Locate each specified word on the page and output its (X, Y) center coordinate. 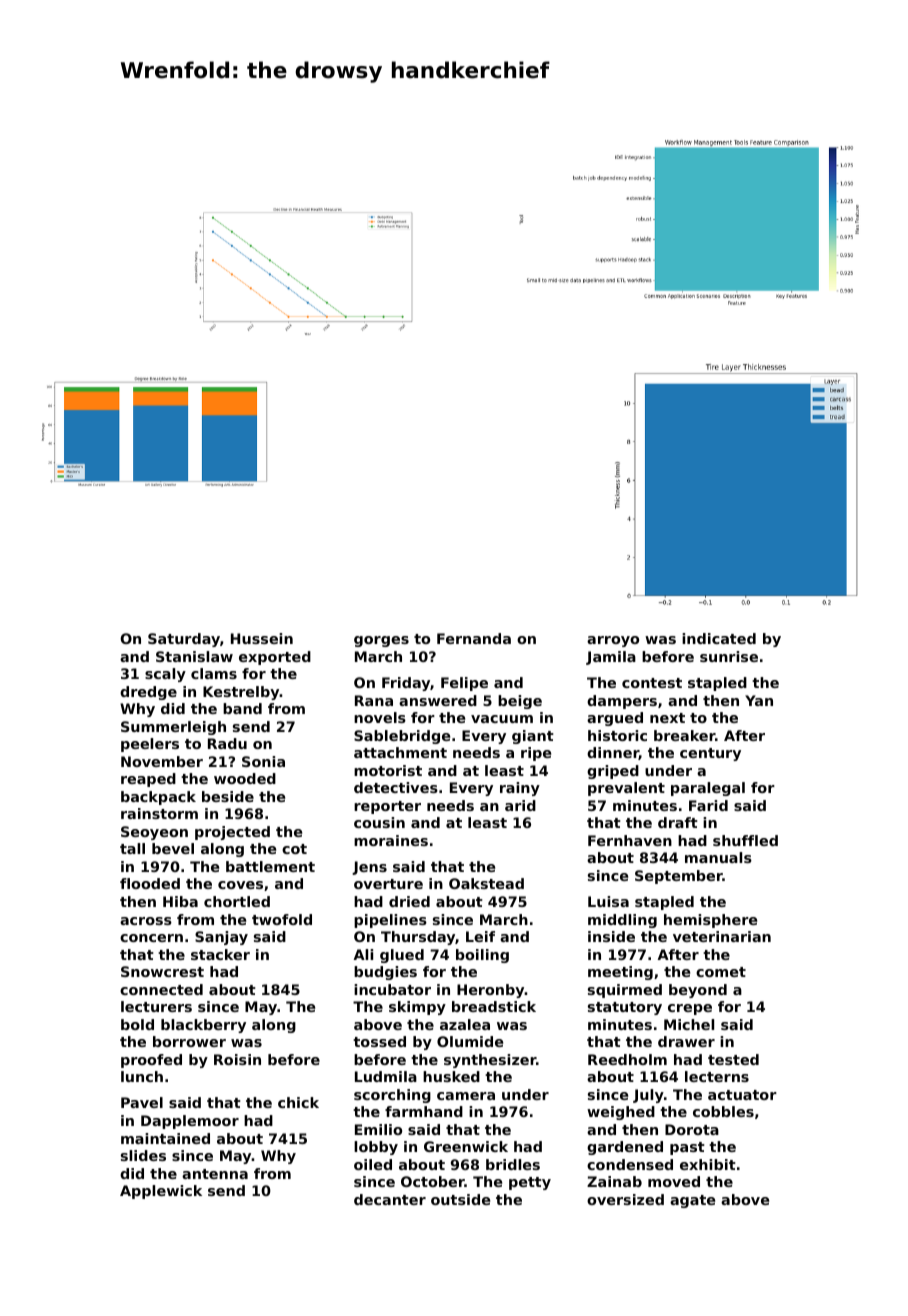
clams (214, 673)
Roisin (237, 1059)
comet (721, 972)
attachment (400, 752)
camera (466, 1096)
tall (132, 848)
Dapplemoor (190, 1122)
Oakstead (486, 883)
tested (733, 1059)
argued (615, 719)
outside (460, 1199)
